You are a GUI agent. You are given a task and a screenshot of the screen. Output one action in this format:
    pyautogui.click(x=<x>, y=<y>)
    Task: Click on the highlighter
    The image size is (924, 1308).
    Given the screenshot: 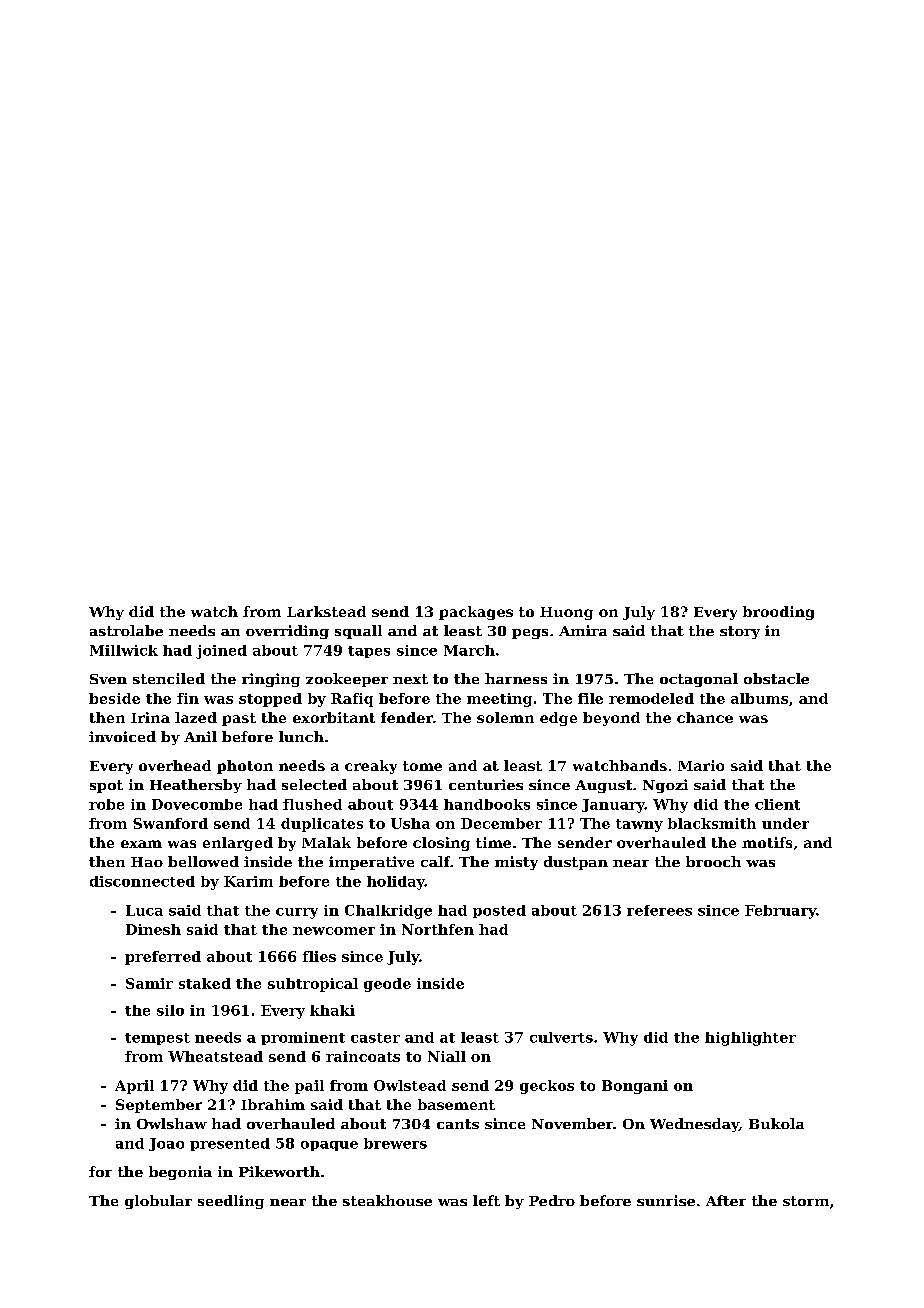 What is the action you would take?
    pyautogui.click(x=750, y=1039)
